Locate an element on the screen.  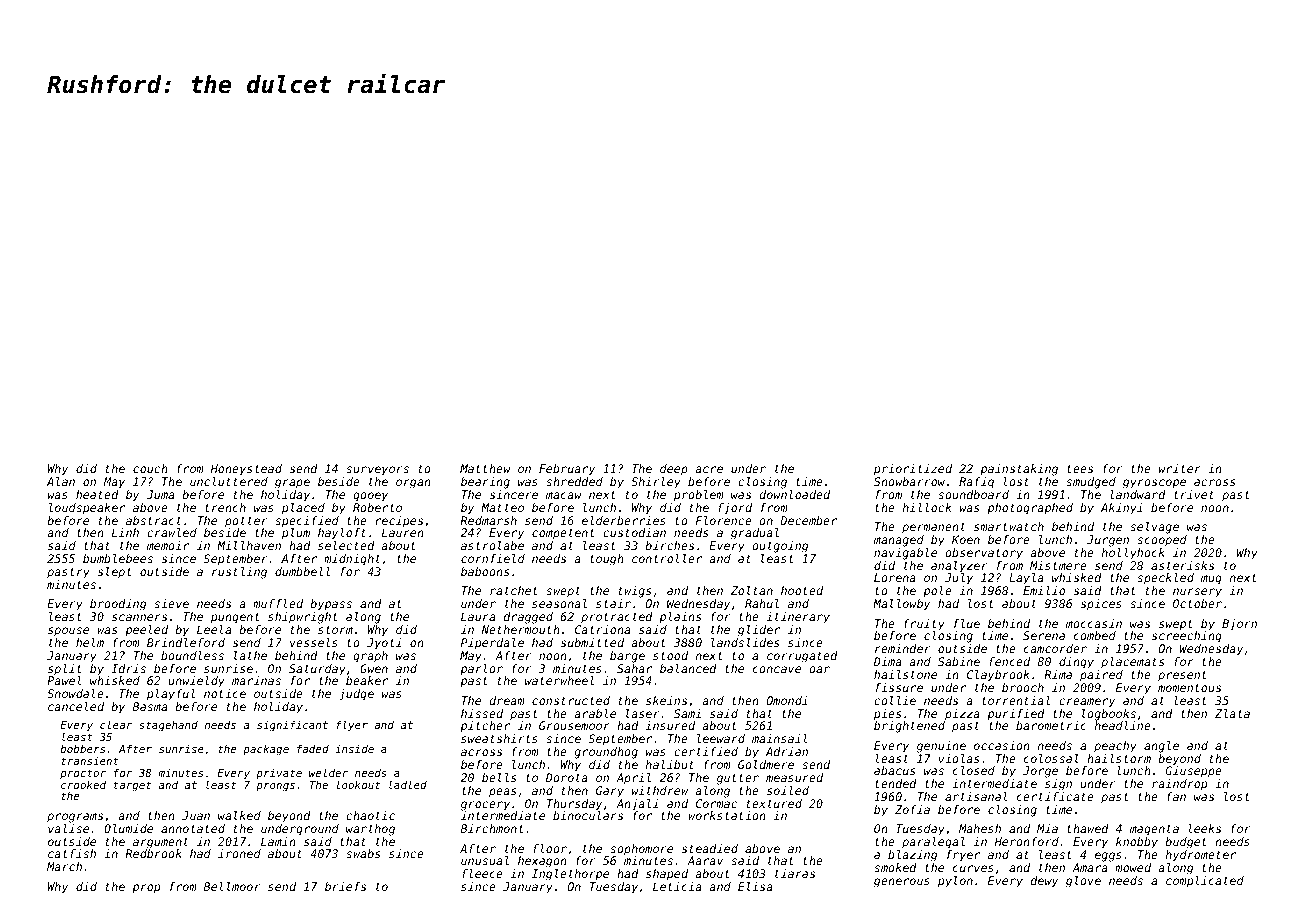
custodian is located at coordinates (634, 532).
